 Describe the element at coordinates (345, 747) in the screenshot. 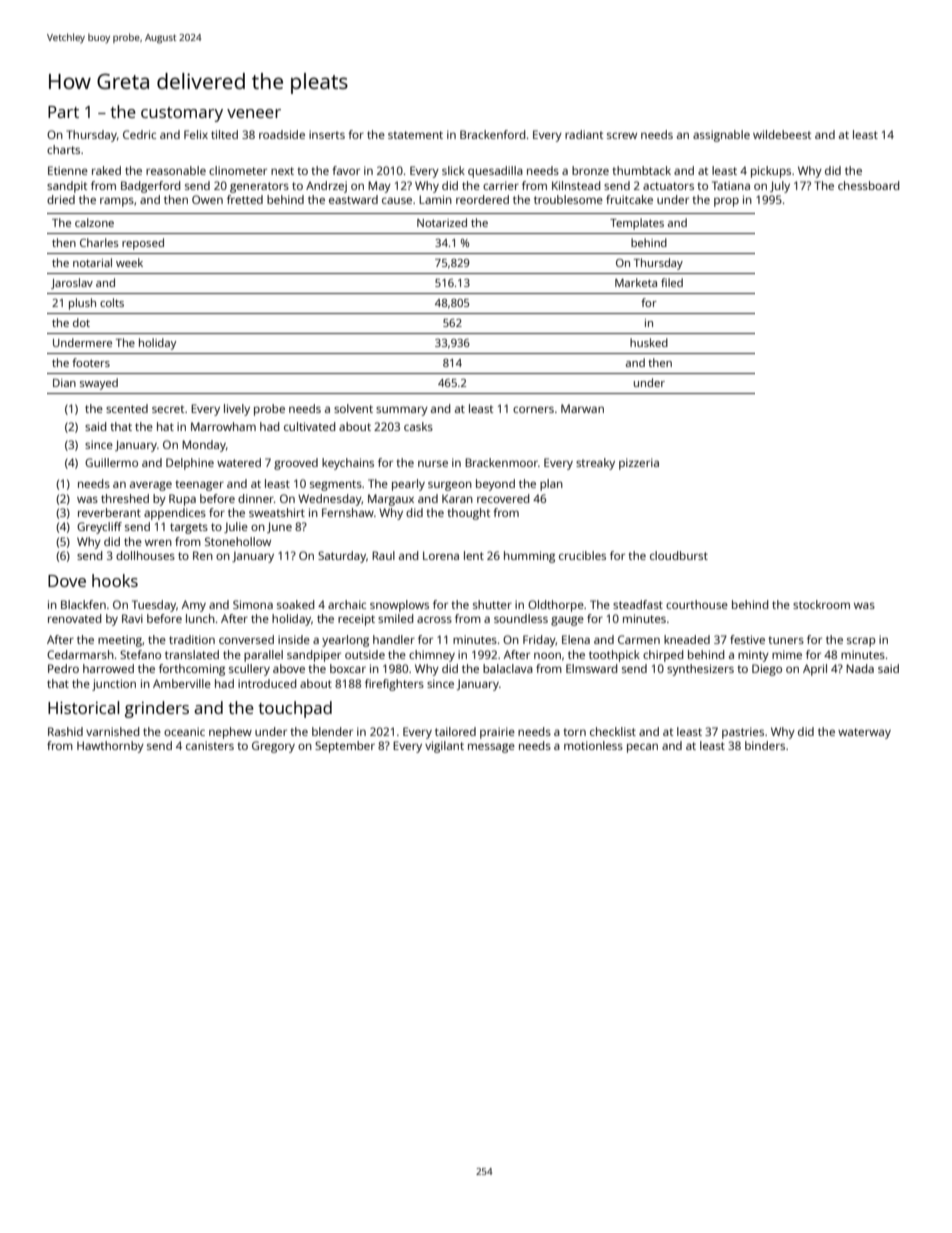

I see `September` at that location.
